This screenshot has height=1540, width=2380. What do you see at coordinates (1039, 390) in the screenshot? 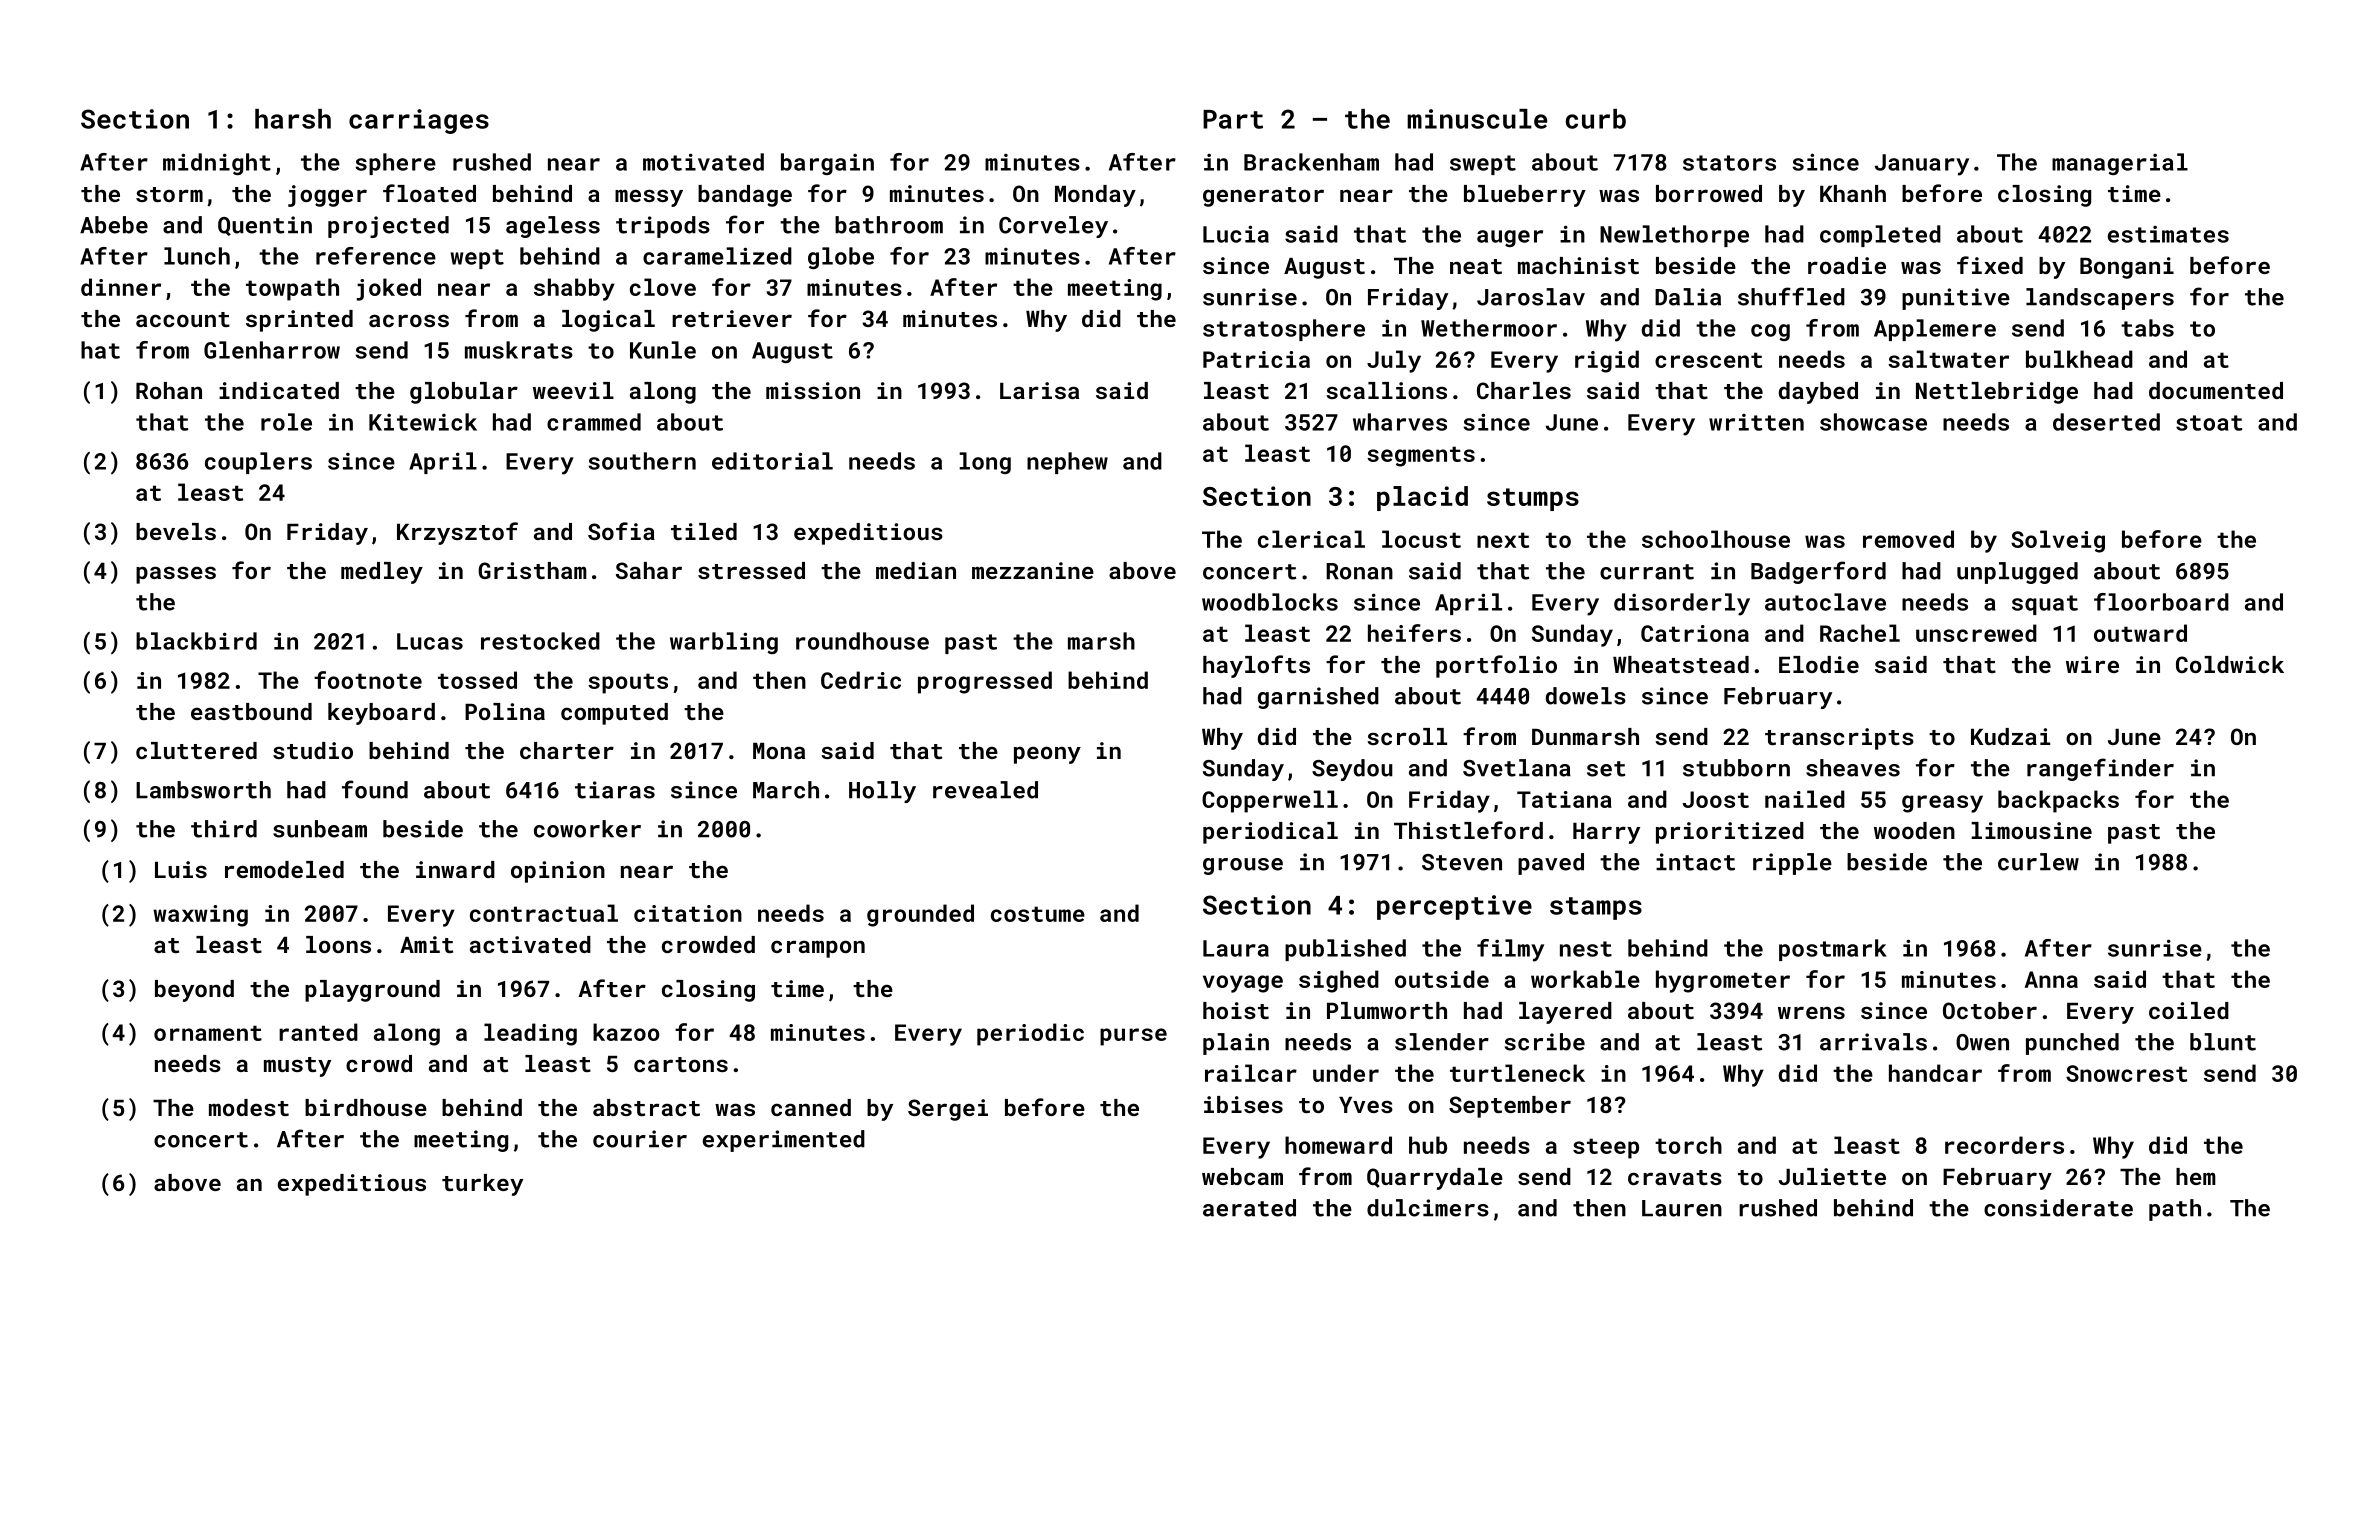
I see `Larisa` at bounding box center [1039, 390].
